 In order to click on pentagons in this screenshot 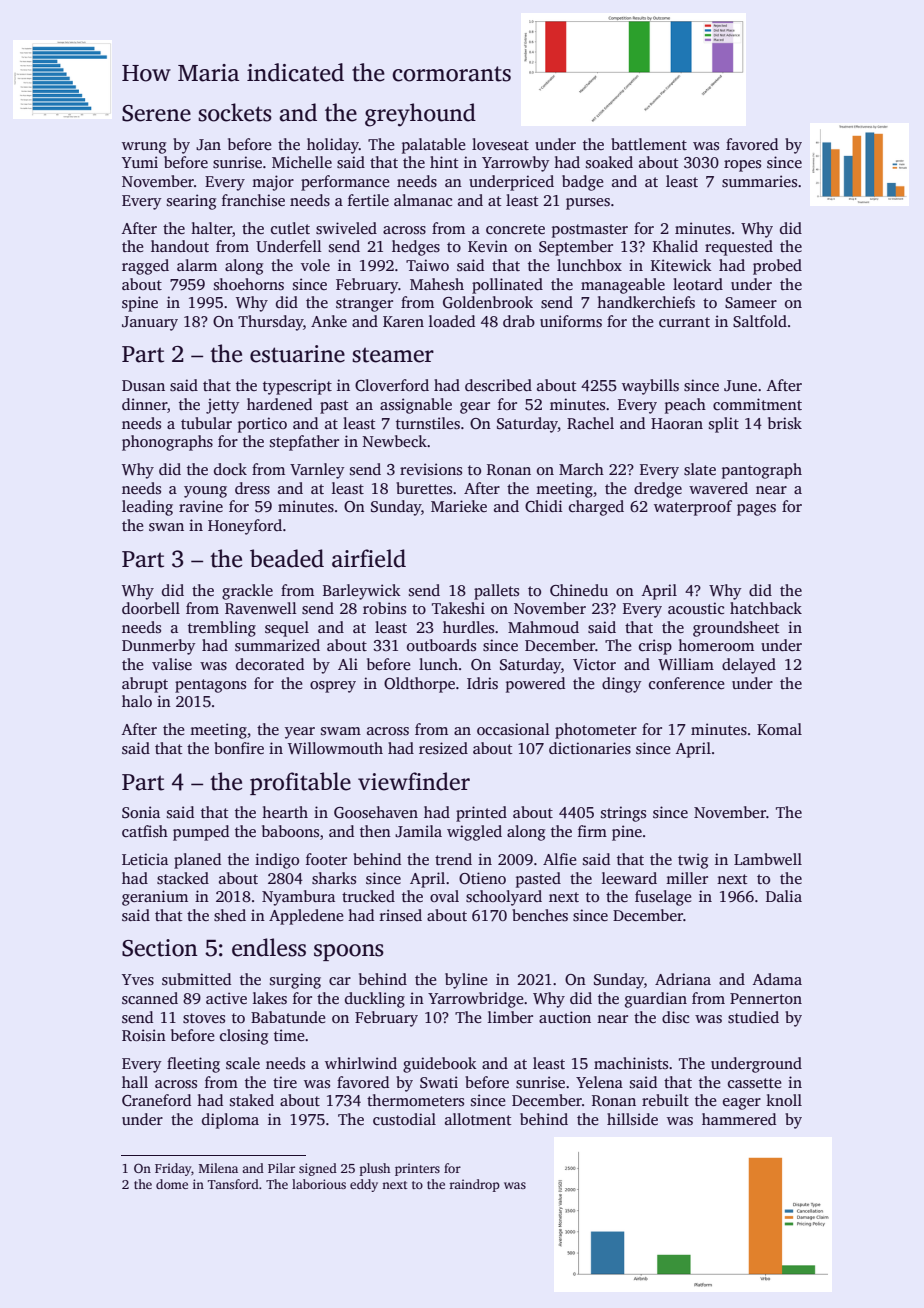, I will do `click(210, 686)`.
